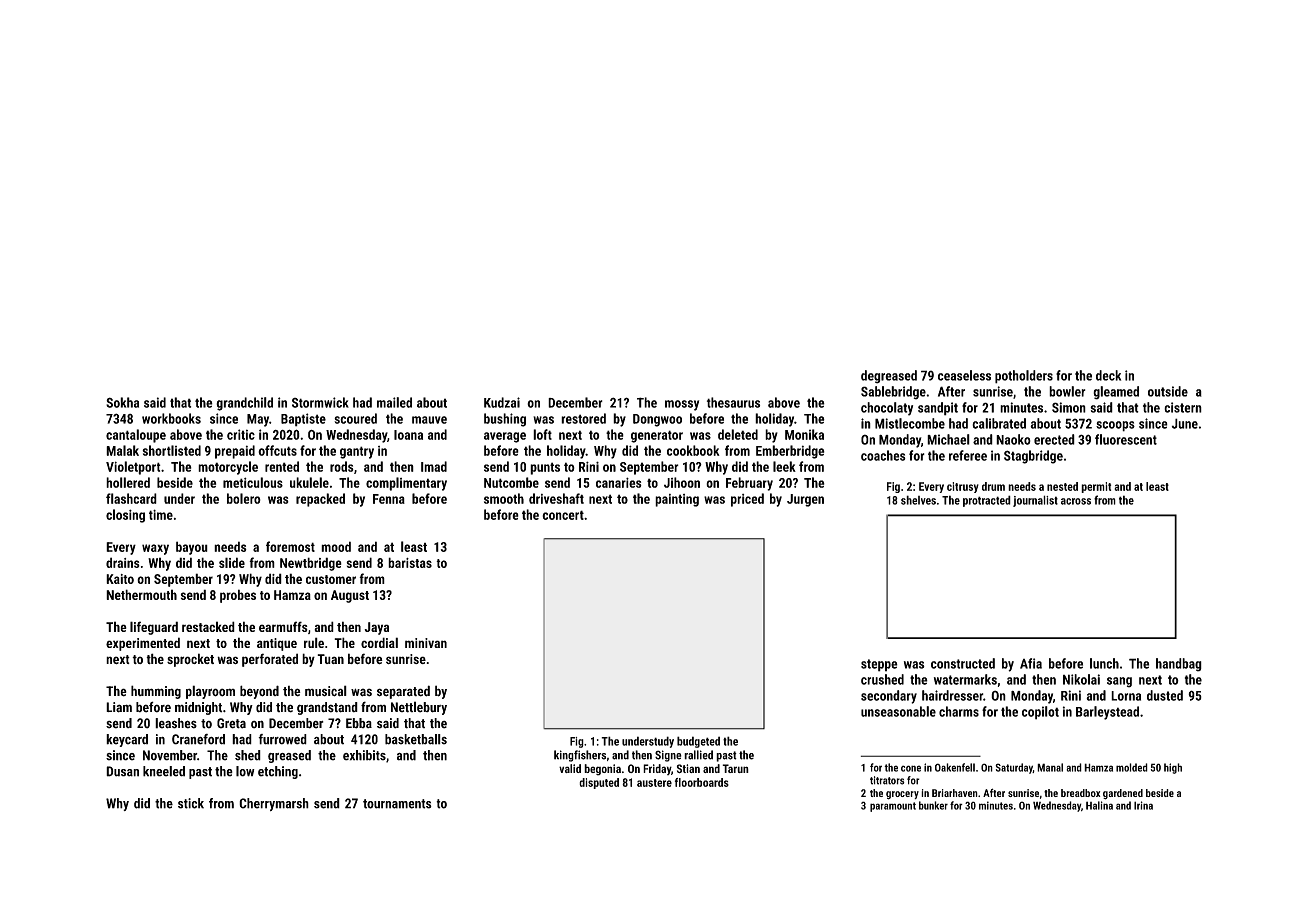 The height and width of the image is (924, 1308). Describe the element at coordinates (749, 484) in the image. I see `February` at that location.
